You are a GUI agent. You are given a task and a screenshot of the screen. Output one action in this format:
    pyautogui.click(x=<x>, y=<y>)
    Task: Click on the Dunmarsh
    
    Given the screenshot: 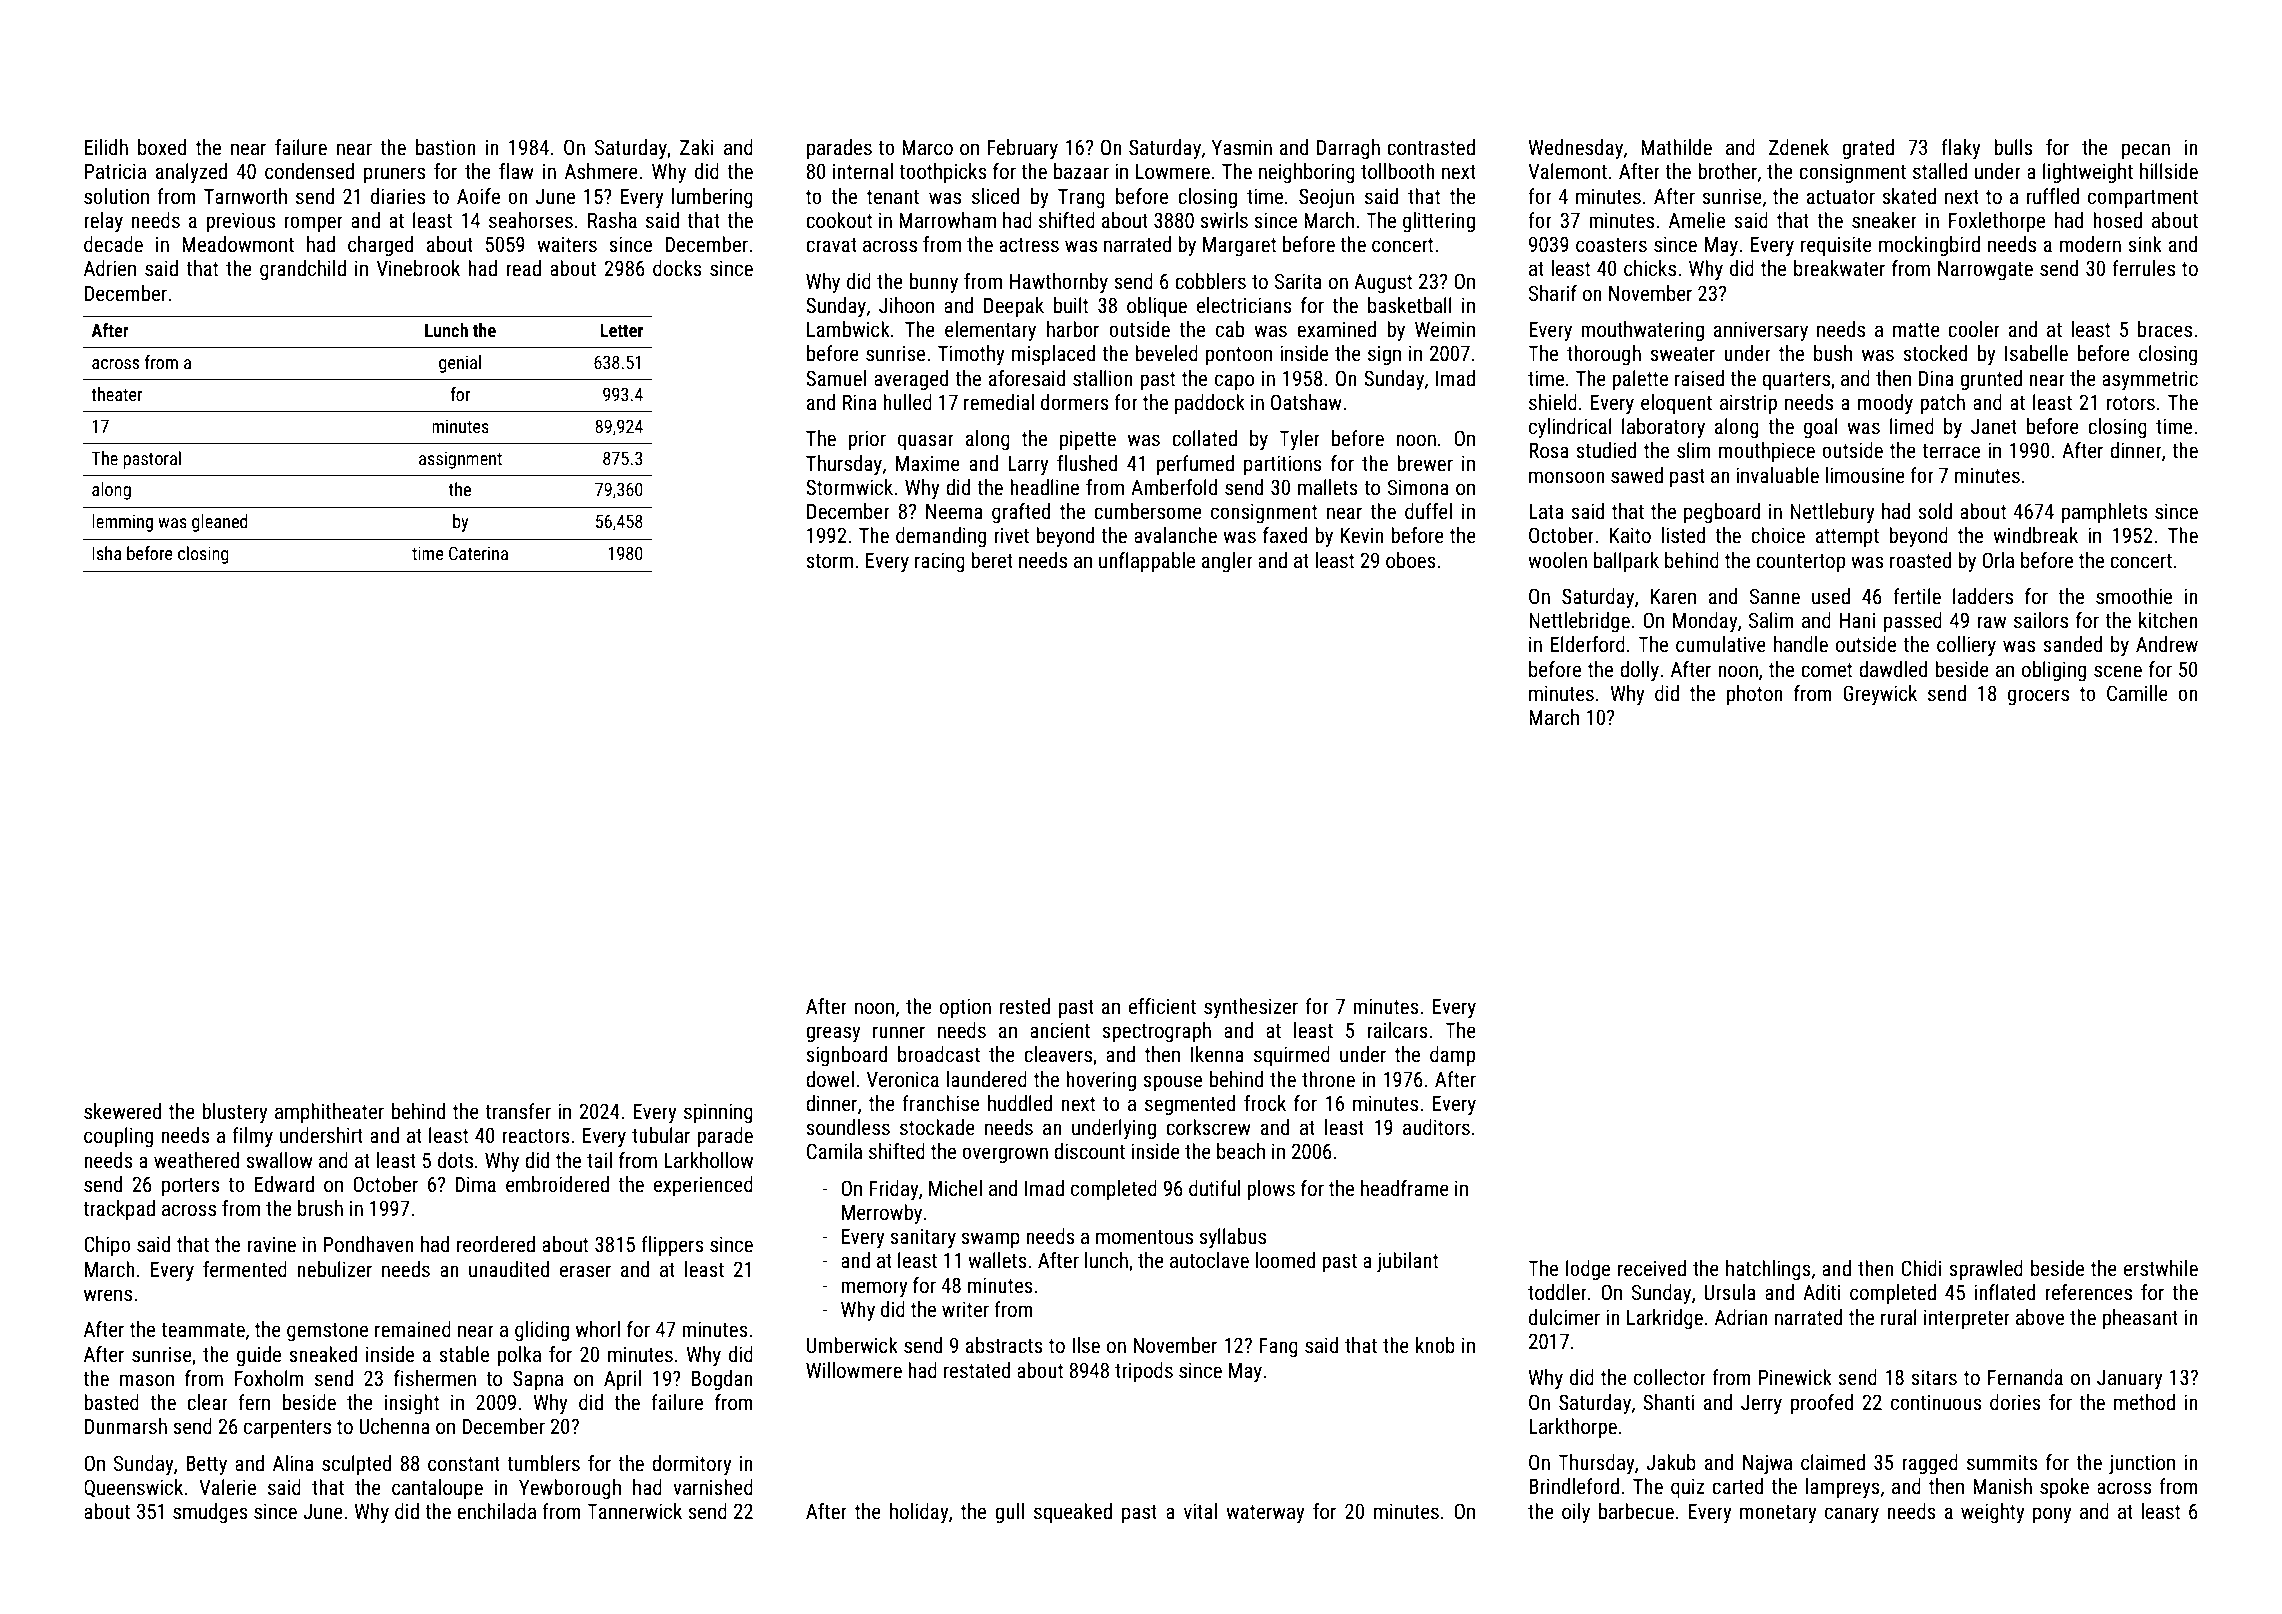 What is the action you would take?
    pyautogui.click(x=126, y=1426)
